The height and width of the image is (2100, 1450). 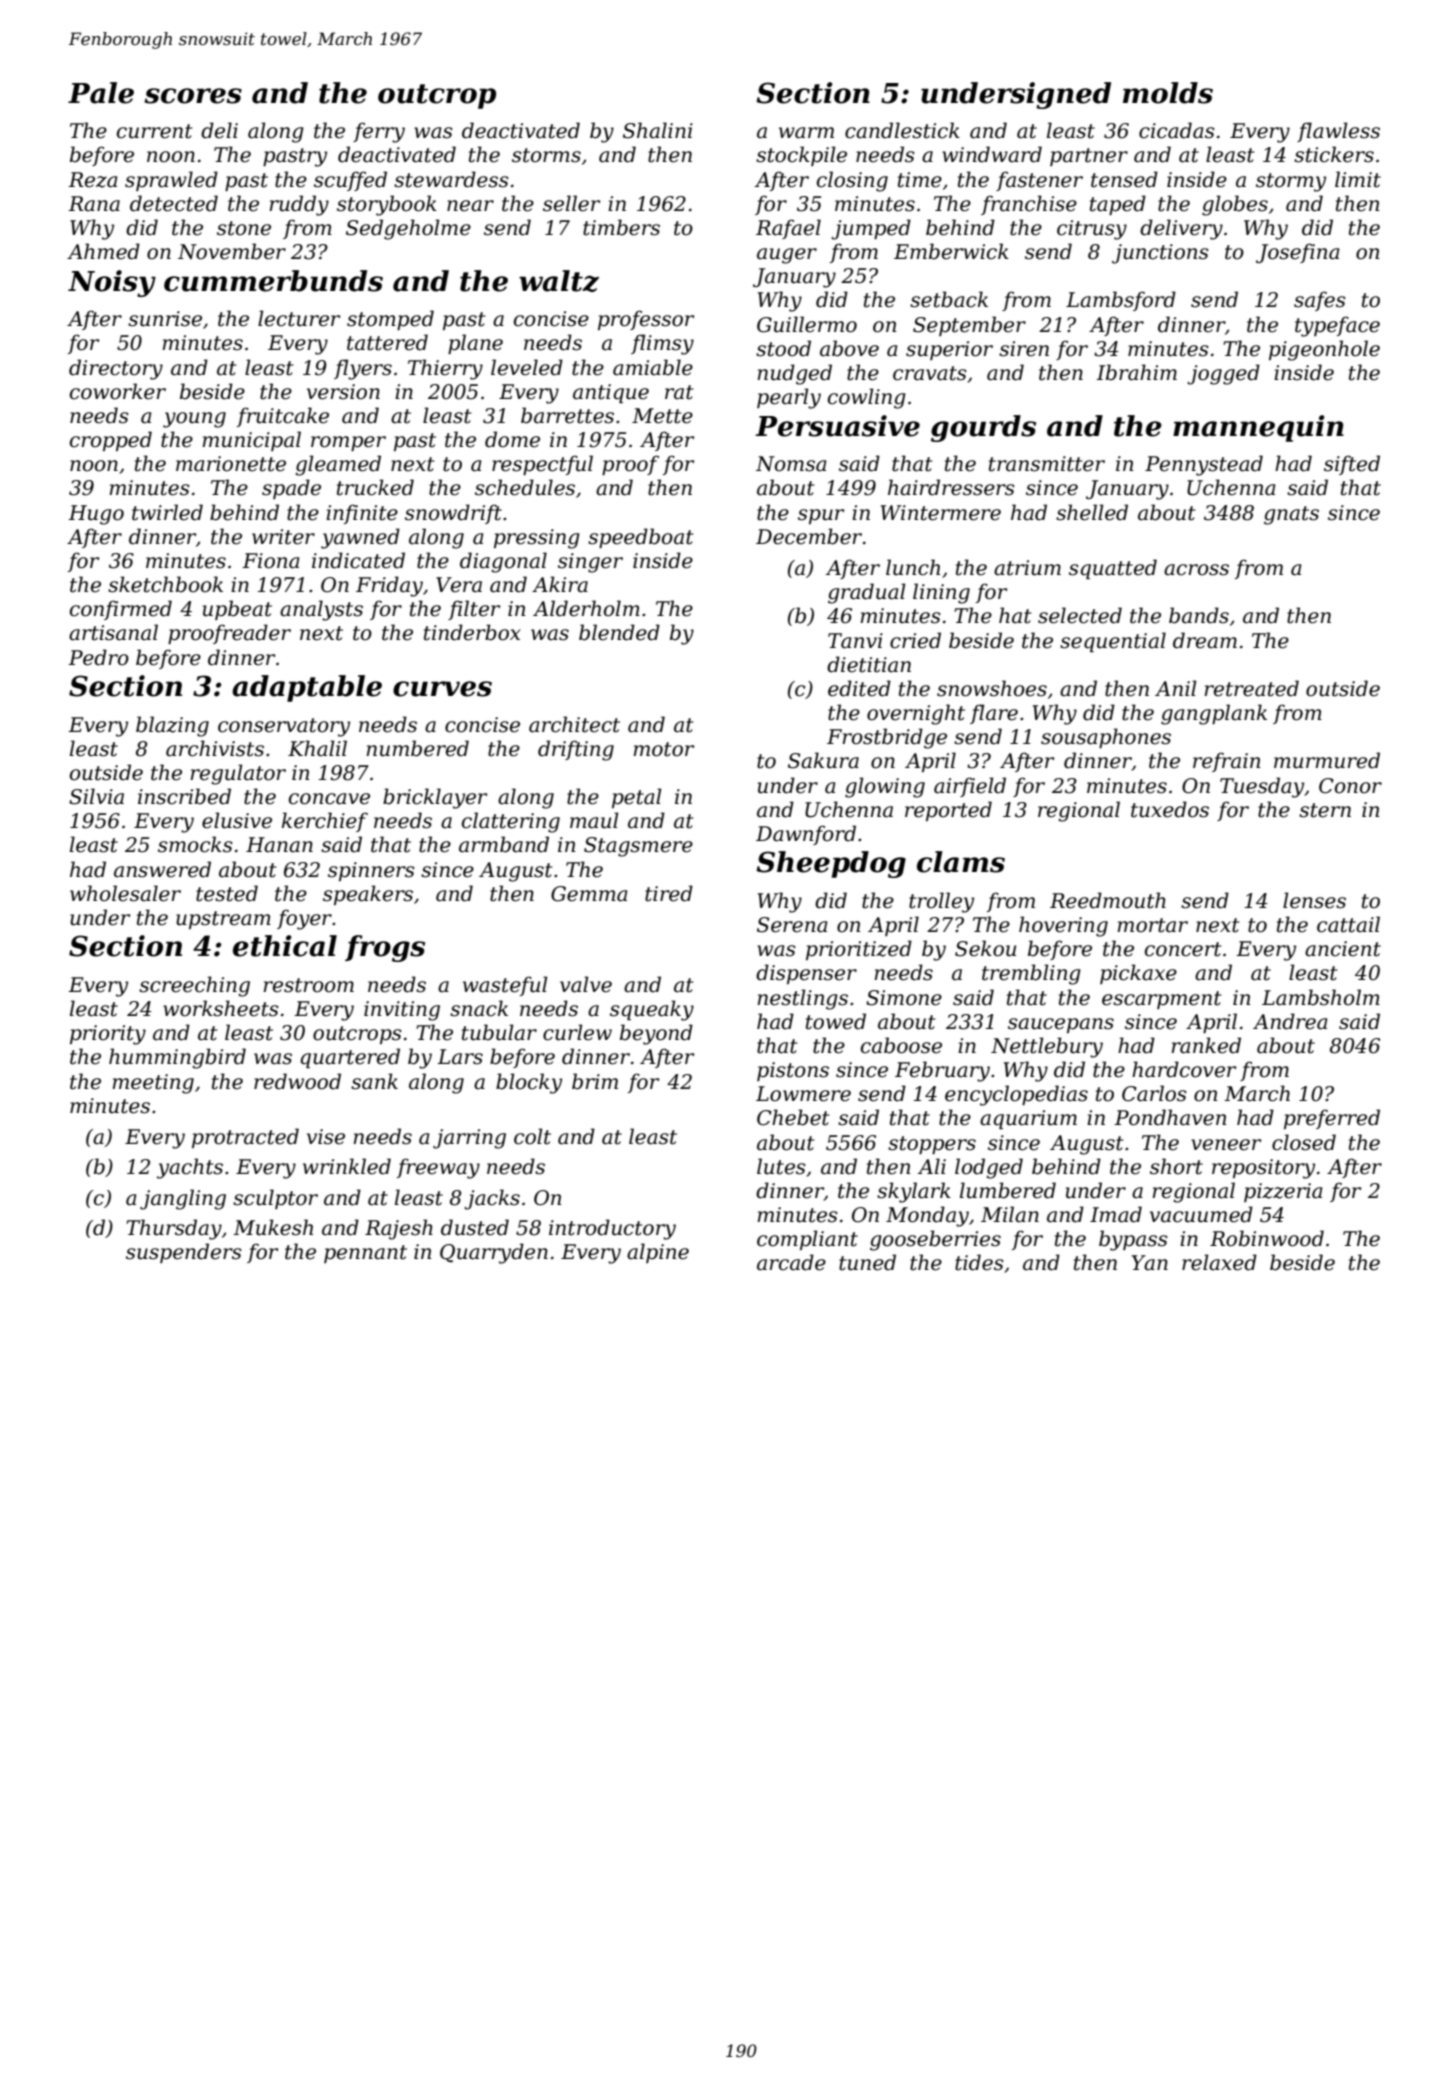 I want to click on Mukesh, so click(x=273, y=1227).
